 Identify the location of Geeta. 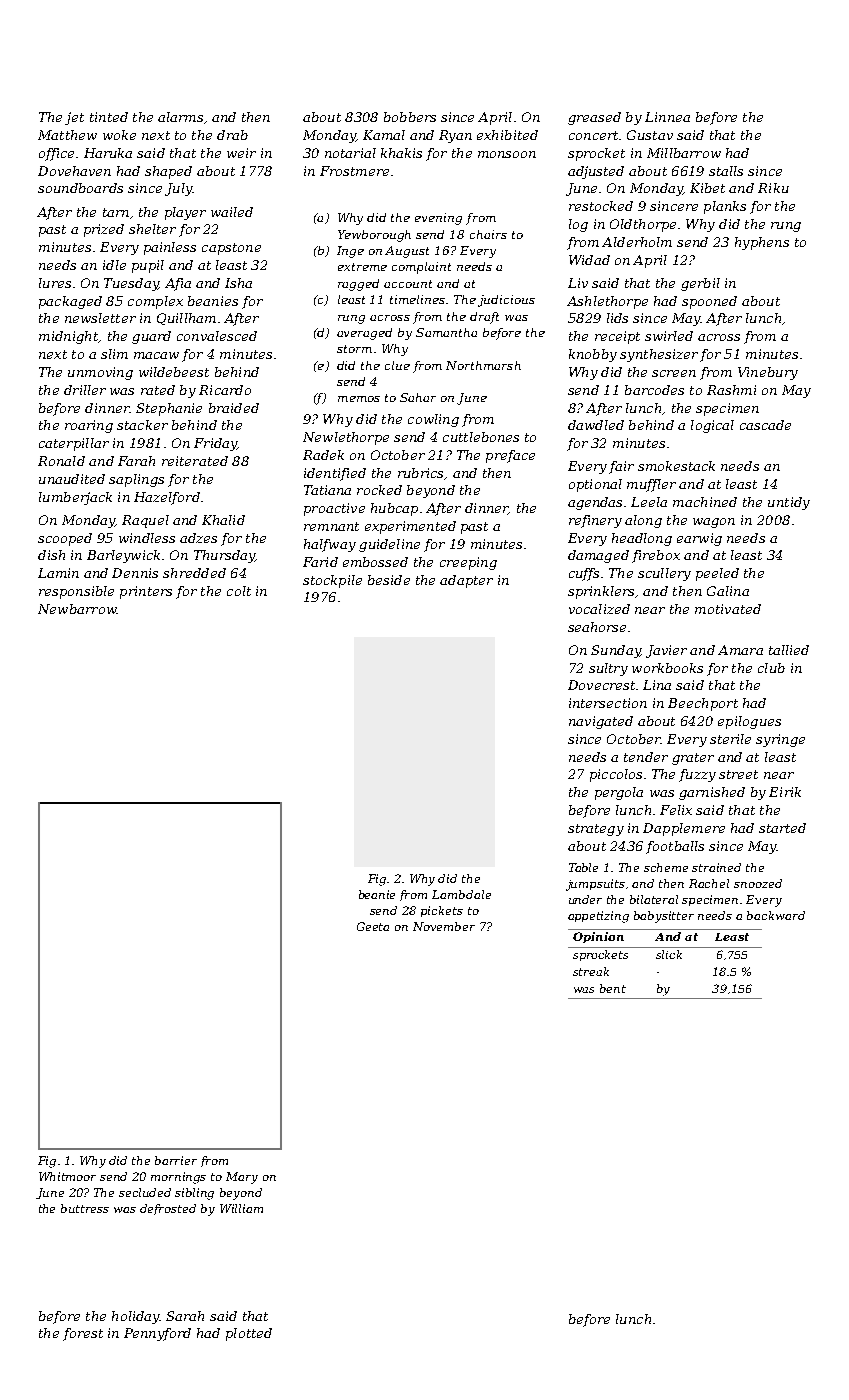
(373, 926).
